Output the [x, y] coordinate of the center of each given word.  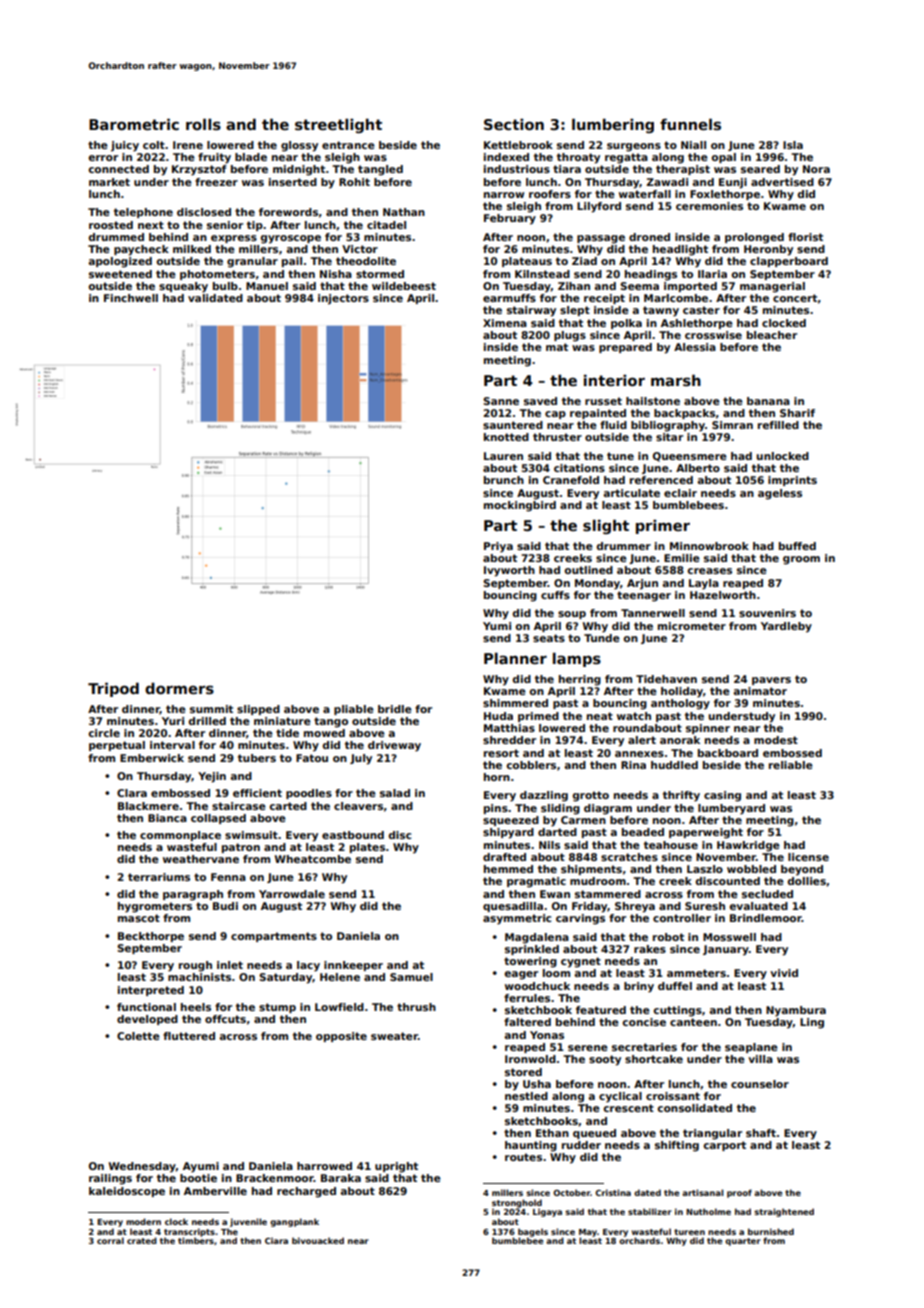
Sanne [501, 401]
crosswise [713, 335]
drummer [623, 546]
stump [277, 1008]
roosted [111, 225]
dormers [179, 688]
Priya [498, 547]
